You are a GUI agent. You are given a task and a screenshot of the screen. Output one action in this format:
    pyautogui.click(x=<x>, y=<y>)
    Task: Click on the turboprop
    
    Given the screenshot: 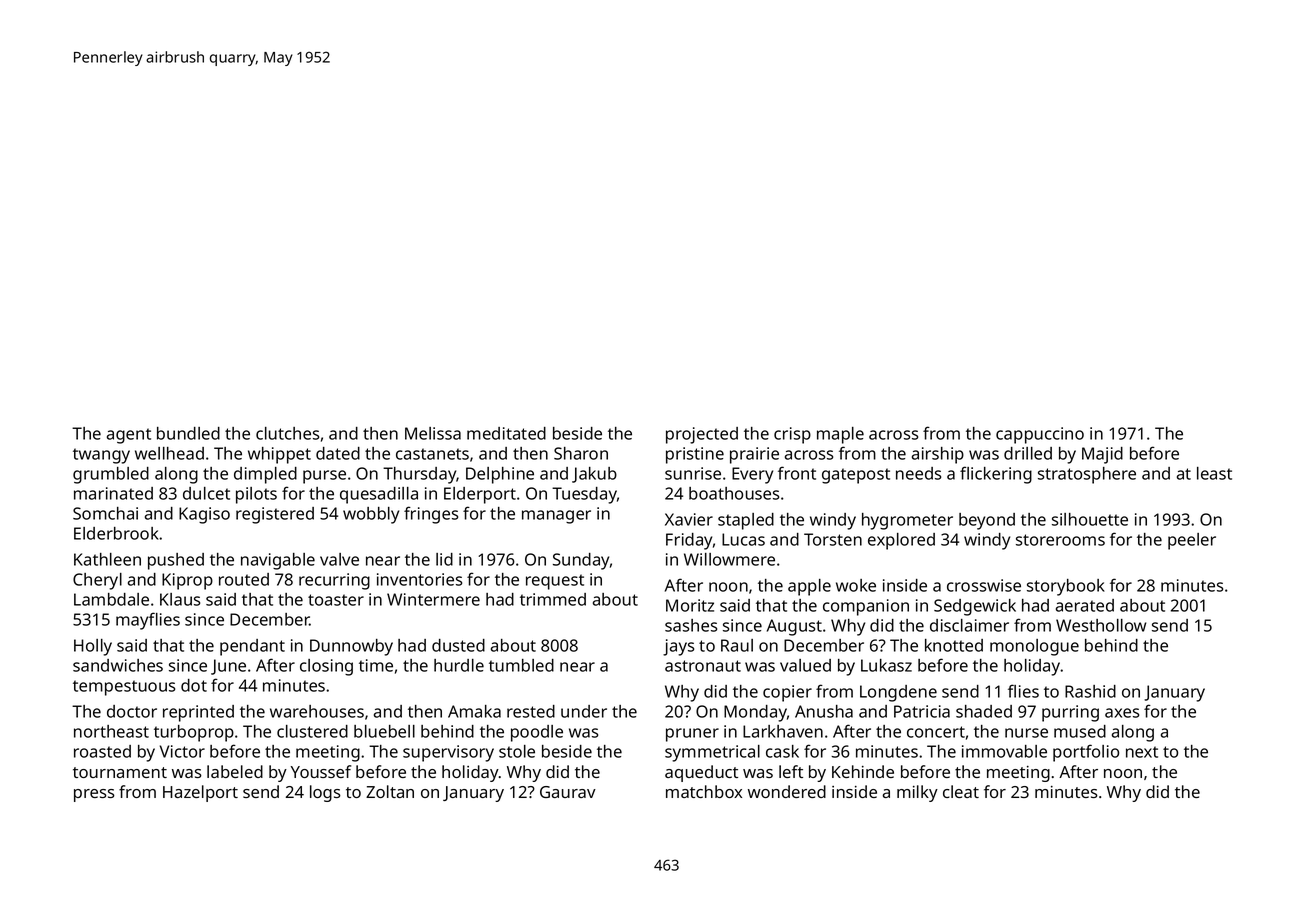 What is the action you would take?
    pyautogui.click(x=194, y=733)
